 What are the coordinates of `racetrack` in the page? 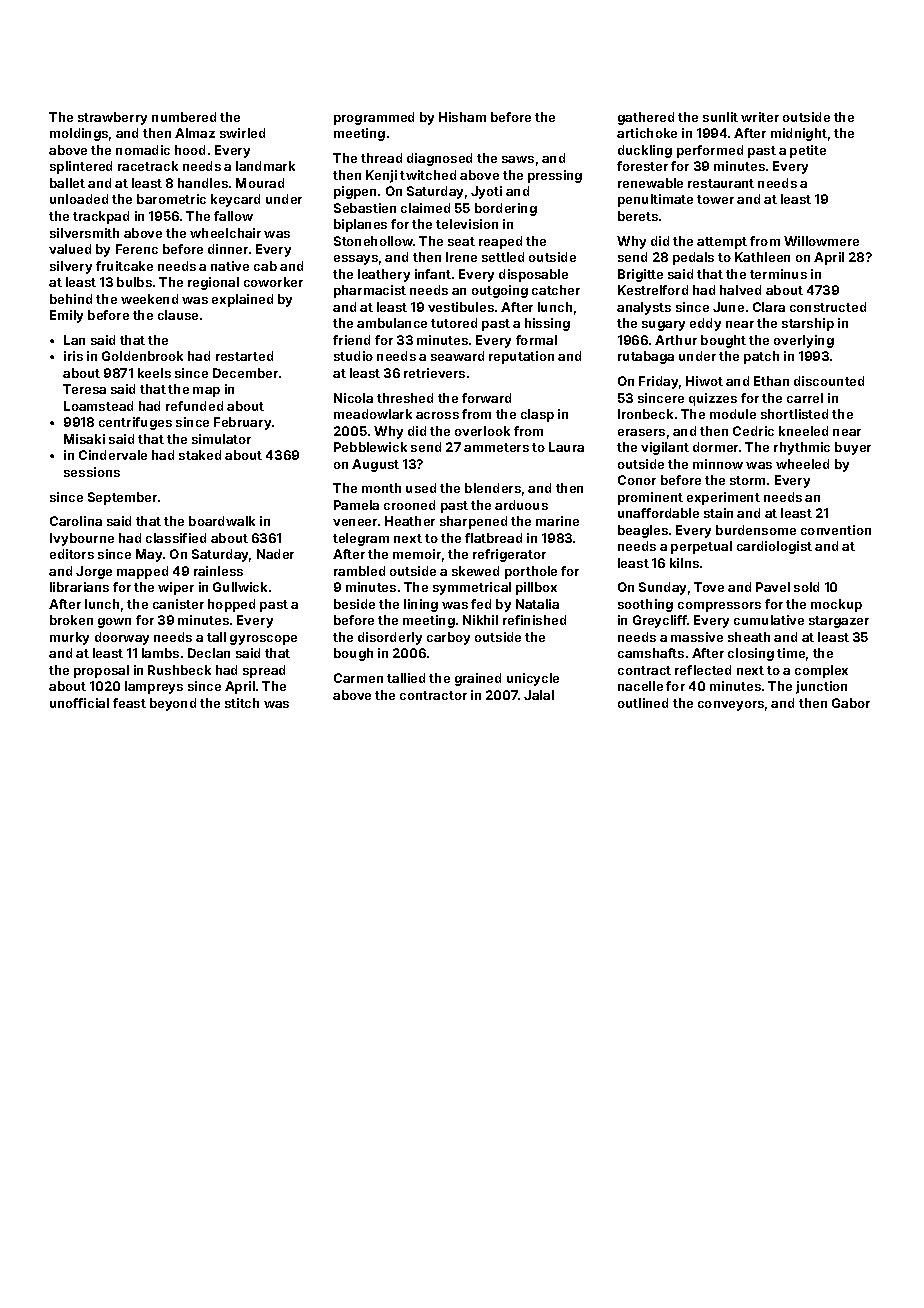 It's located at (148, 166).
